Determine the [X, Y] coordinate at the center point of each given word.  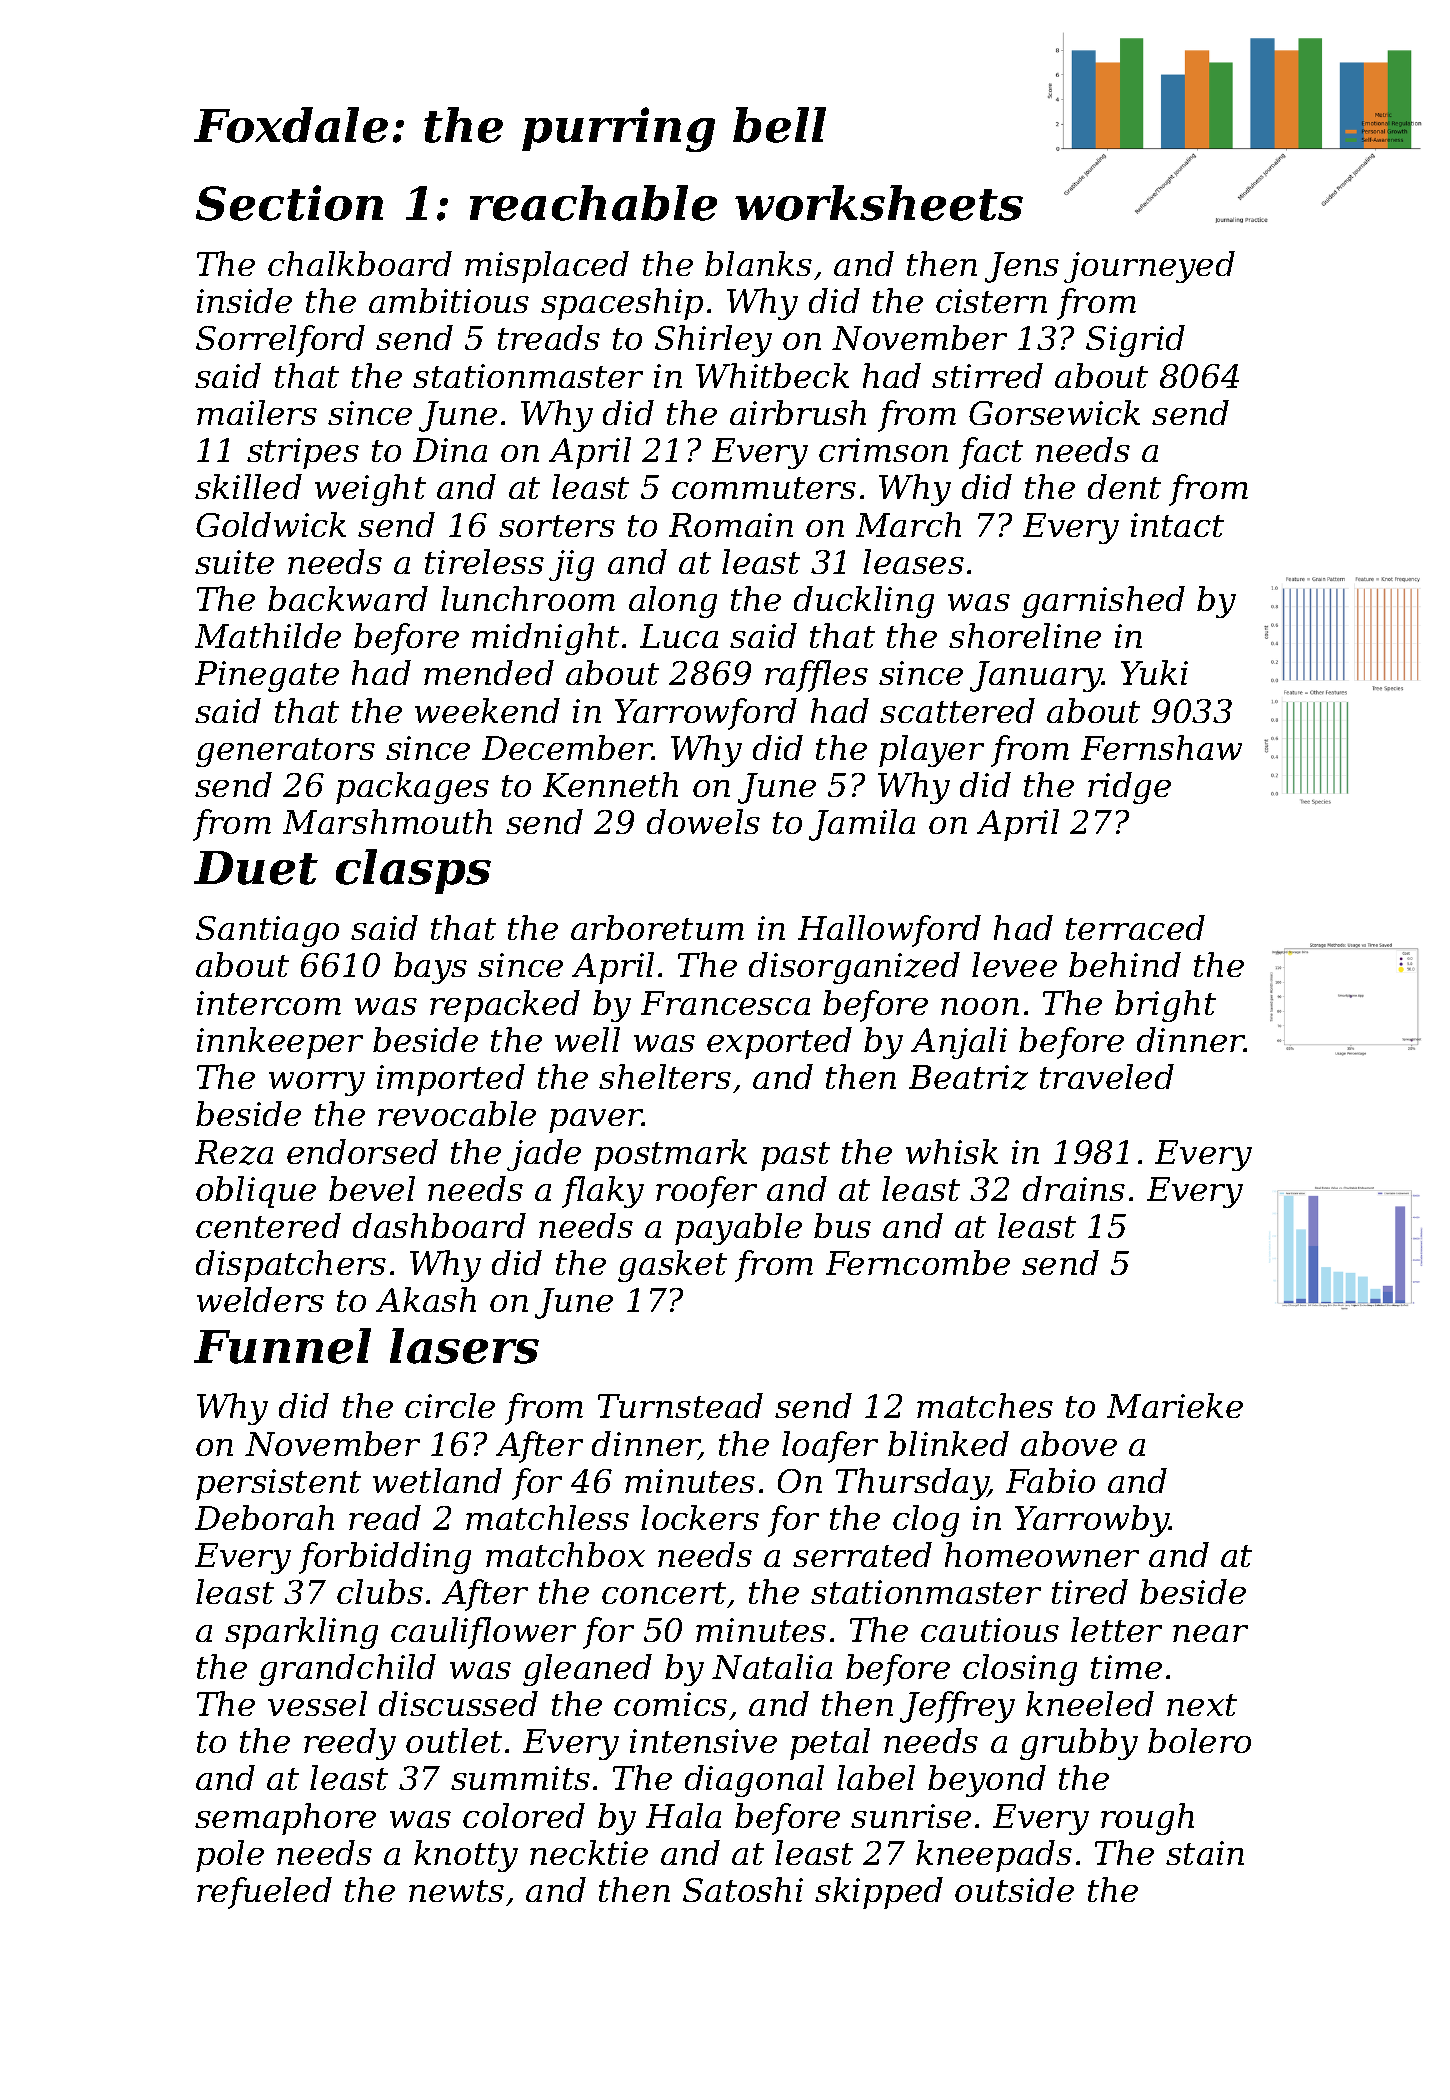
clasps [413, 871]
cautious [990, 1630]
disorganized [854, 968]
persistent [278, 1484]
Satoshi [743, 1889]
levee [1014, 964]
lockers [700, 1517]
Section [289, 203]
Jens [1022, 267]
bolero [1199, 1740]
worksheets [879, 203]
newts [456, 1891]
